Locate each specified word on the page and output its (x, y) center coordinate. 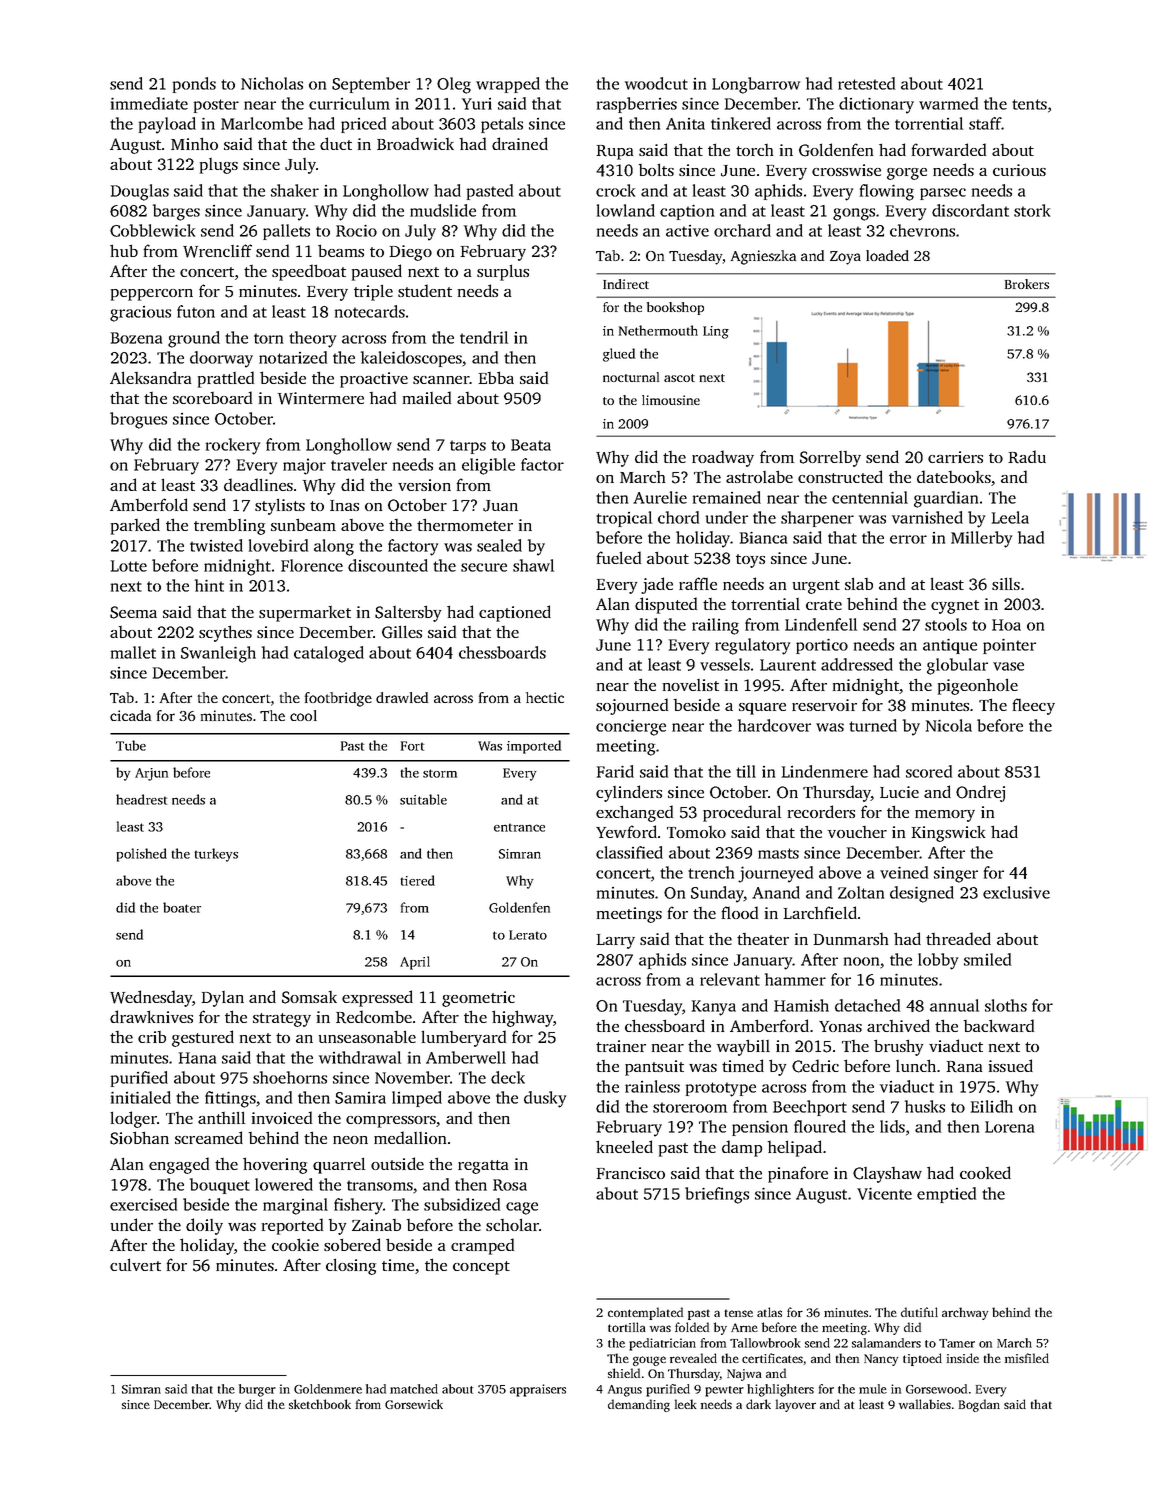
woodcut (656, 83)
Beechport (810, 1108)
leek (685, 1404)
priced (363, 125)
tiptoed (922, 1359)
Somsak (309, 997)
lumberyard (464, 1038)
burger (257, 1390)
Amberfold (149, 504)
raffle (698, 583)
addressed (857, 664)
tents (1029, 104)
